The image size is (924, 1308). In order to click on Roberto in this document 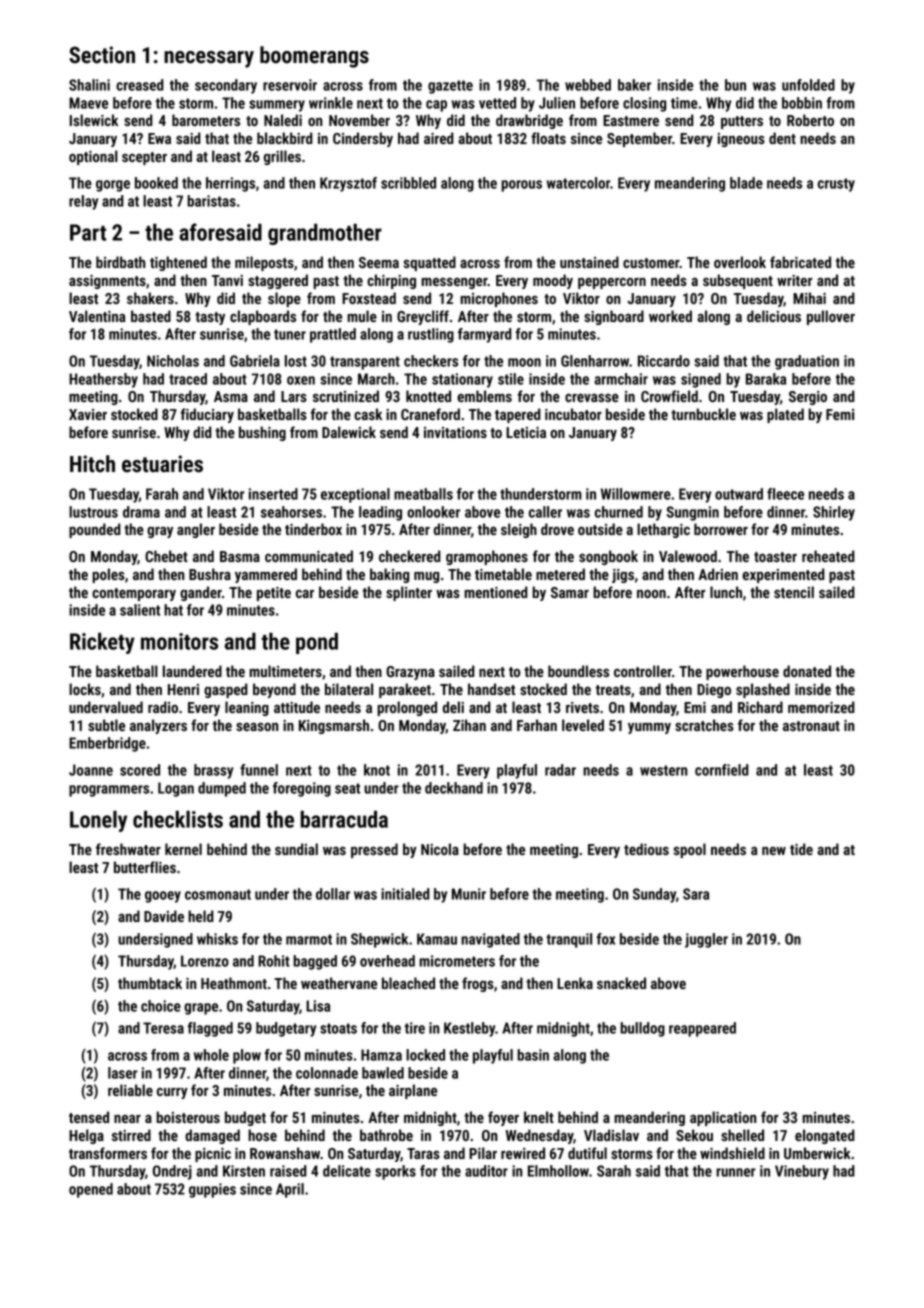, I will do `click(810, 120)`.
